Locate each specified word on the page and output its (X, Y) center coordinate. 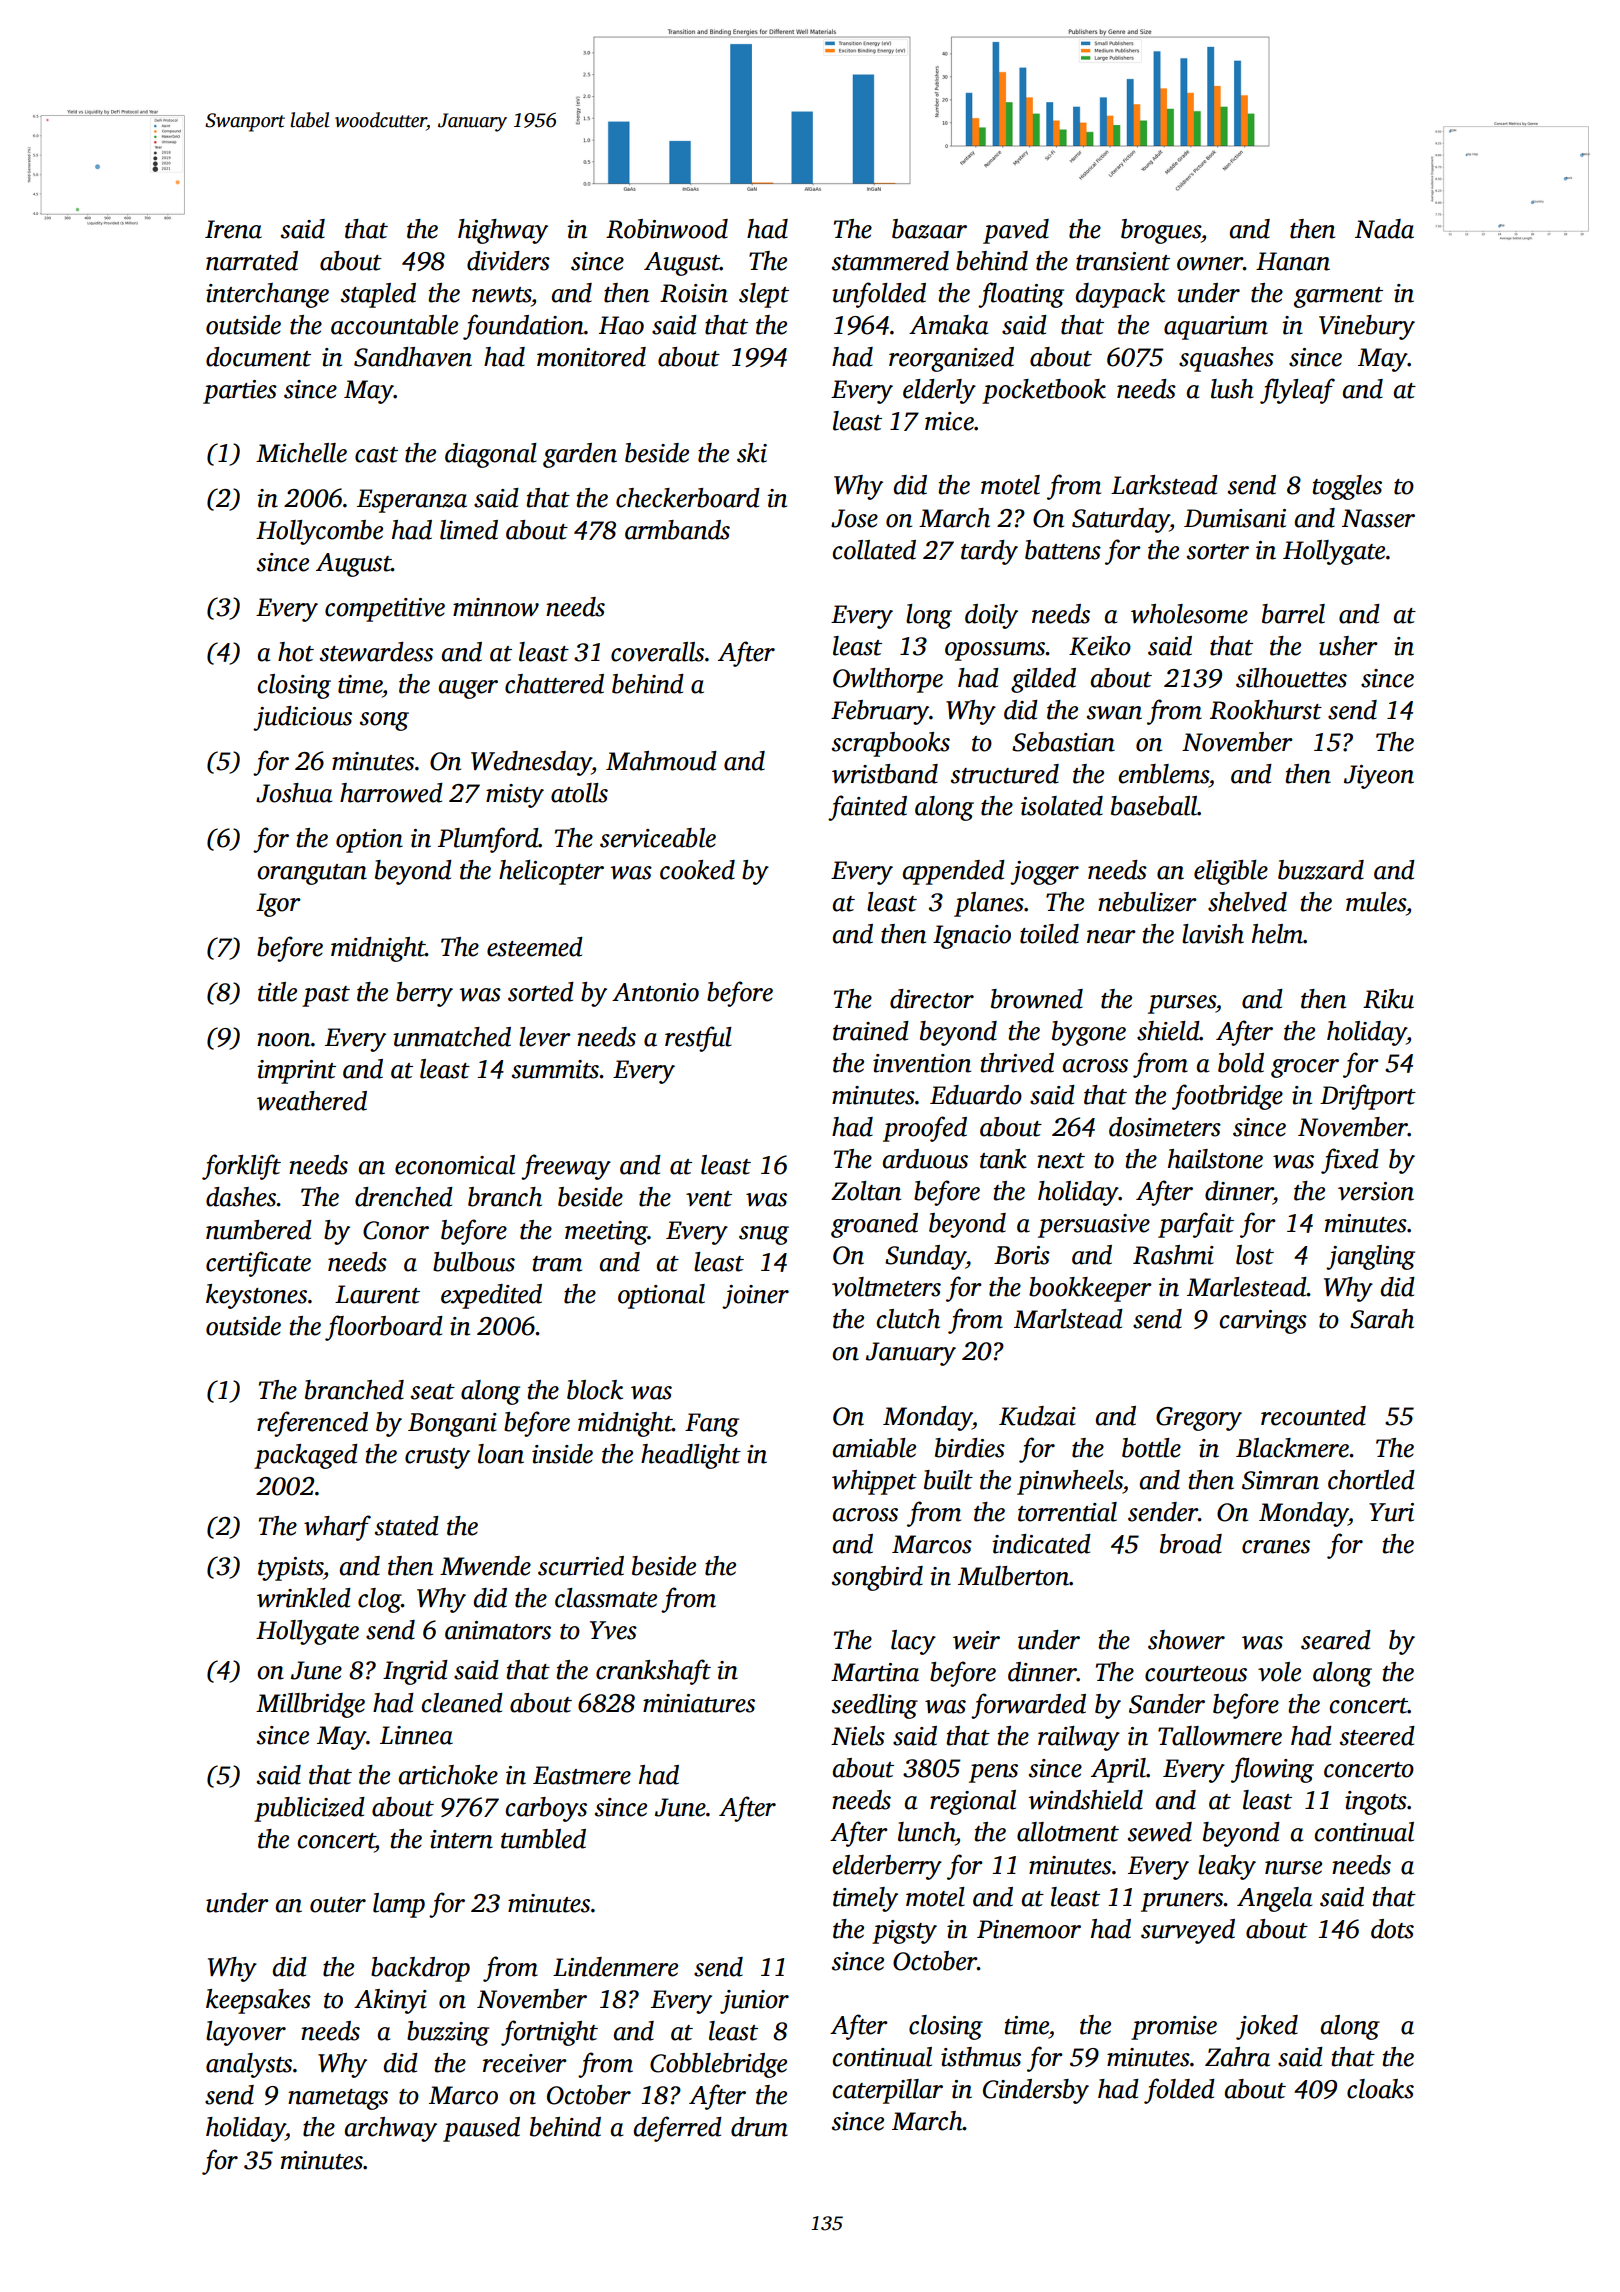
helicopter (551, 872)
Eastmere (582, 1775)
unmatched (452, 1037)
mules (1376, 902)
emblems (1163, 774)
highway (503, 231)
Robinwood (667, 229)
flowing (1272, 1770)
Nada (1384, 229)
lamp (399, 1905)
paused (481, 2129)
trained (871, 1031)
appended (954, 872)
